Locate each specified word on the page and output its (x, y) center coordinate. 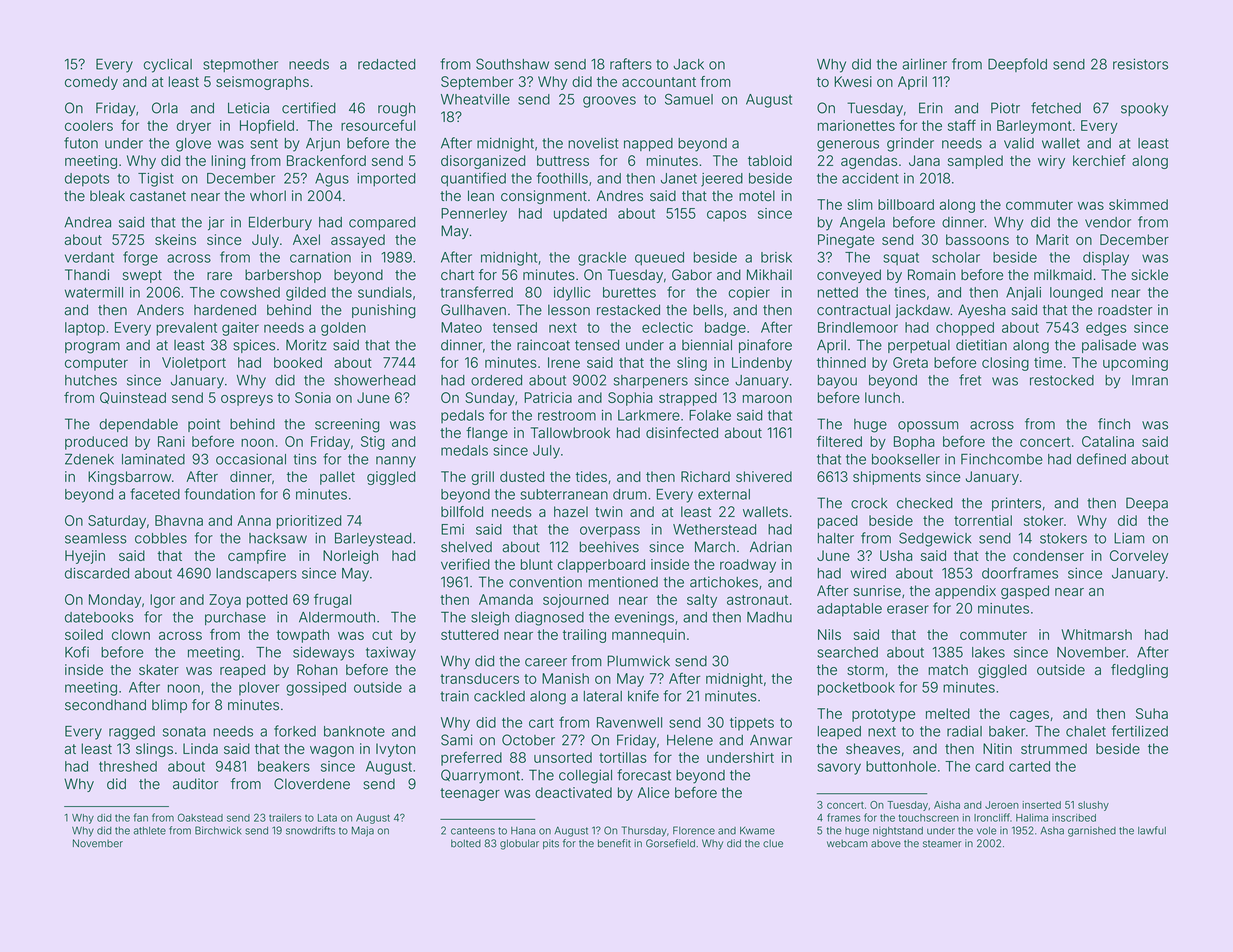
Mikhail (769, 275)
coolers (89, 125)
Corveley (1139, 557)
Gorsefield (670, 843)
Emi (452, 529)
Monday (115, 601)
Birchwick (218, 830)
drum (630, 494)
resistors (1140, 64)
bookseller (906, 459)
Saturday (117, 522)
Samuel (689, 99)
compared (382, 223)
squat (901, 259)
